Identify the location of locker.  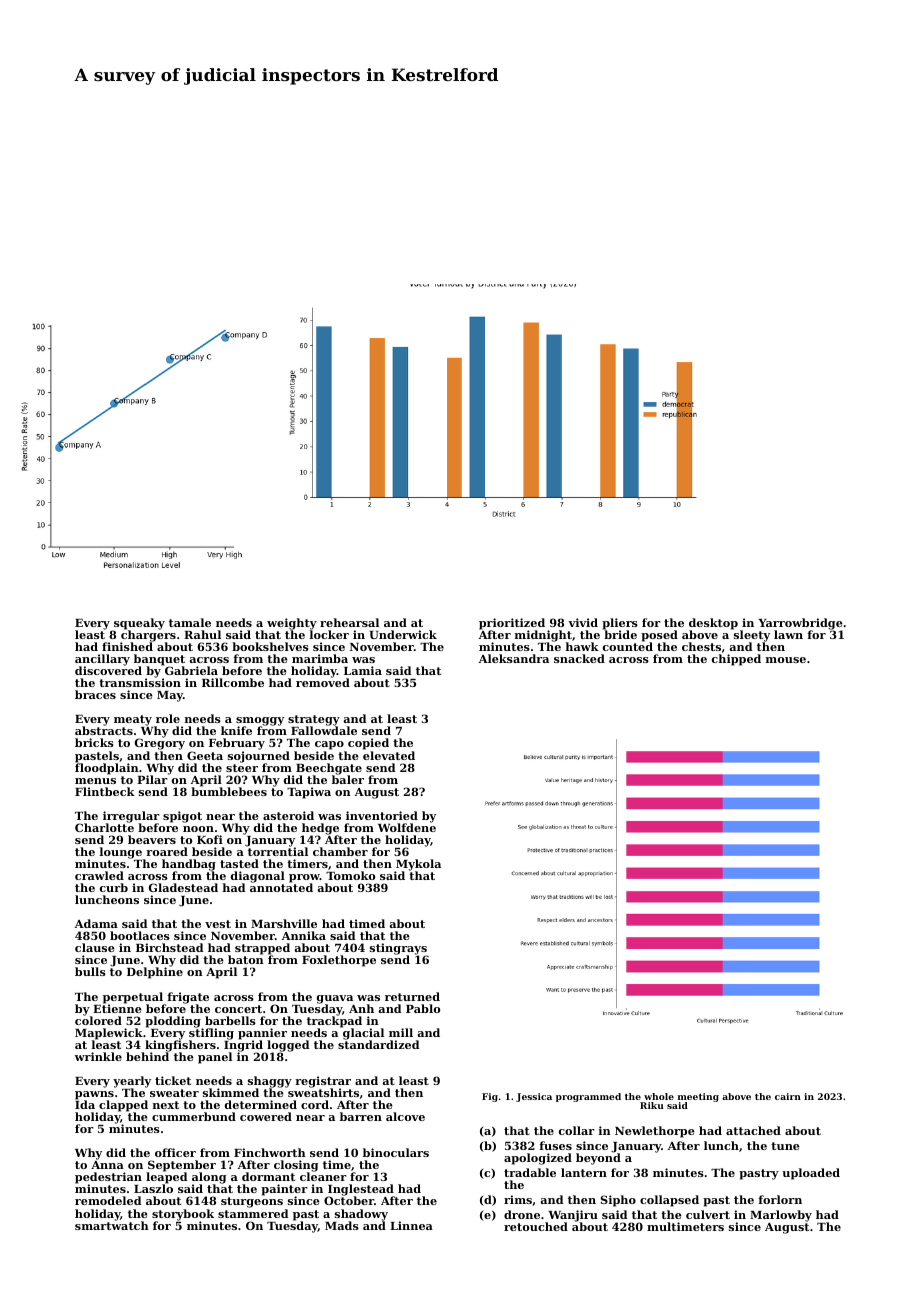
(329, 634).
